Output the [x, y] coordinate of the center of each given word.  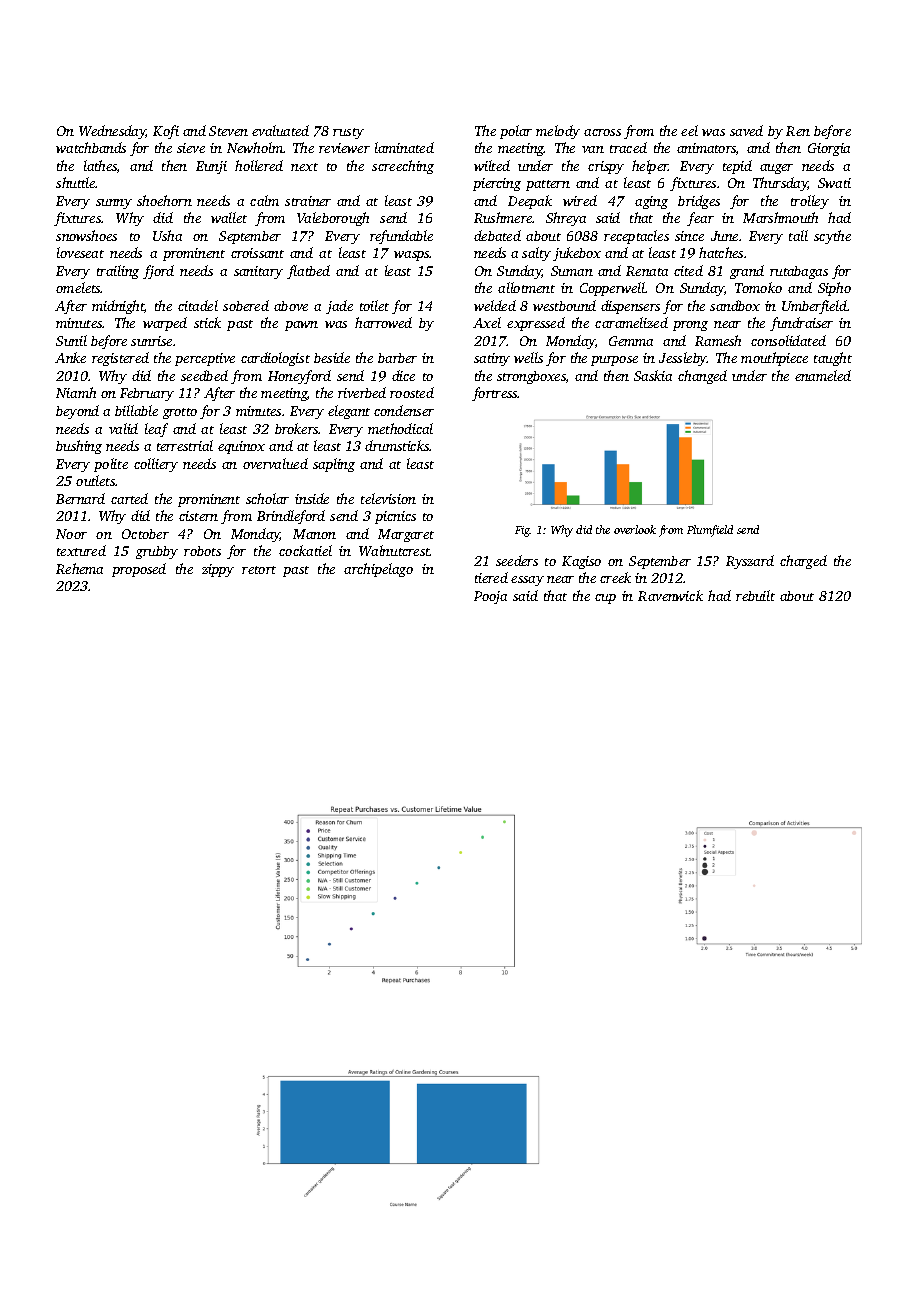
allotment [526, 287]
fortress [495, 394]
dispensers [630, 307]
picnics [395, 517]
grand [747, 272]
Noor [71, 534]
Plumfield [710, 531]
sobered [246, 305]
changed [702, 377]
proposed [139, 570]
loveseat [80, 252]
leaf [156, 430]
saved [746, 130]
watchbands [91, 147]
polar [516, 132]
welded [495, 305]
